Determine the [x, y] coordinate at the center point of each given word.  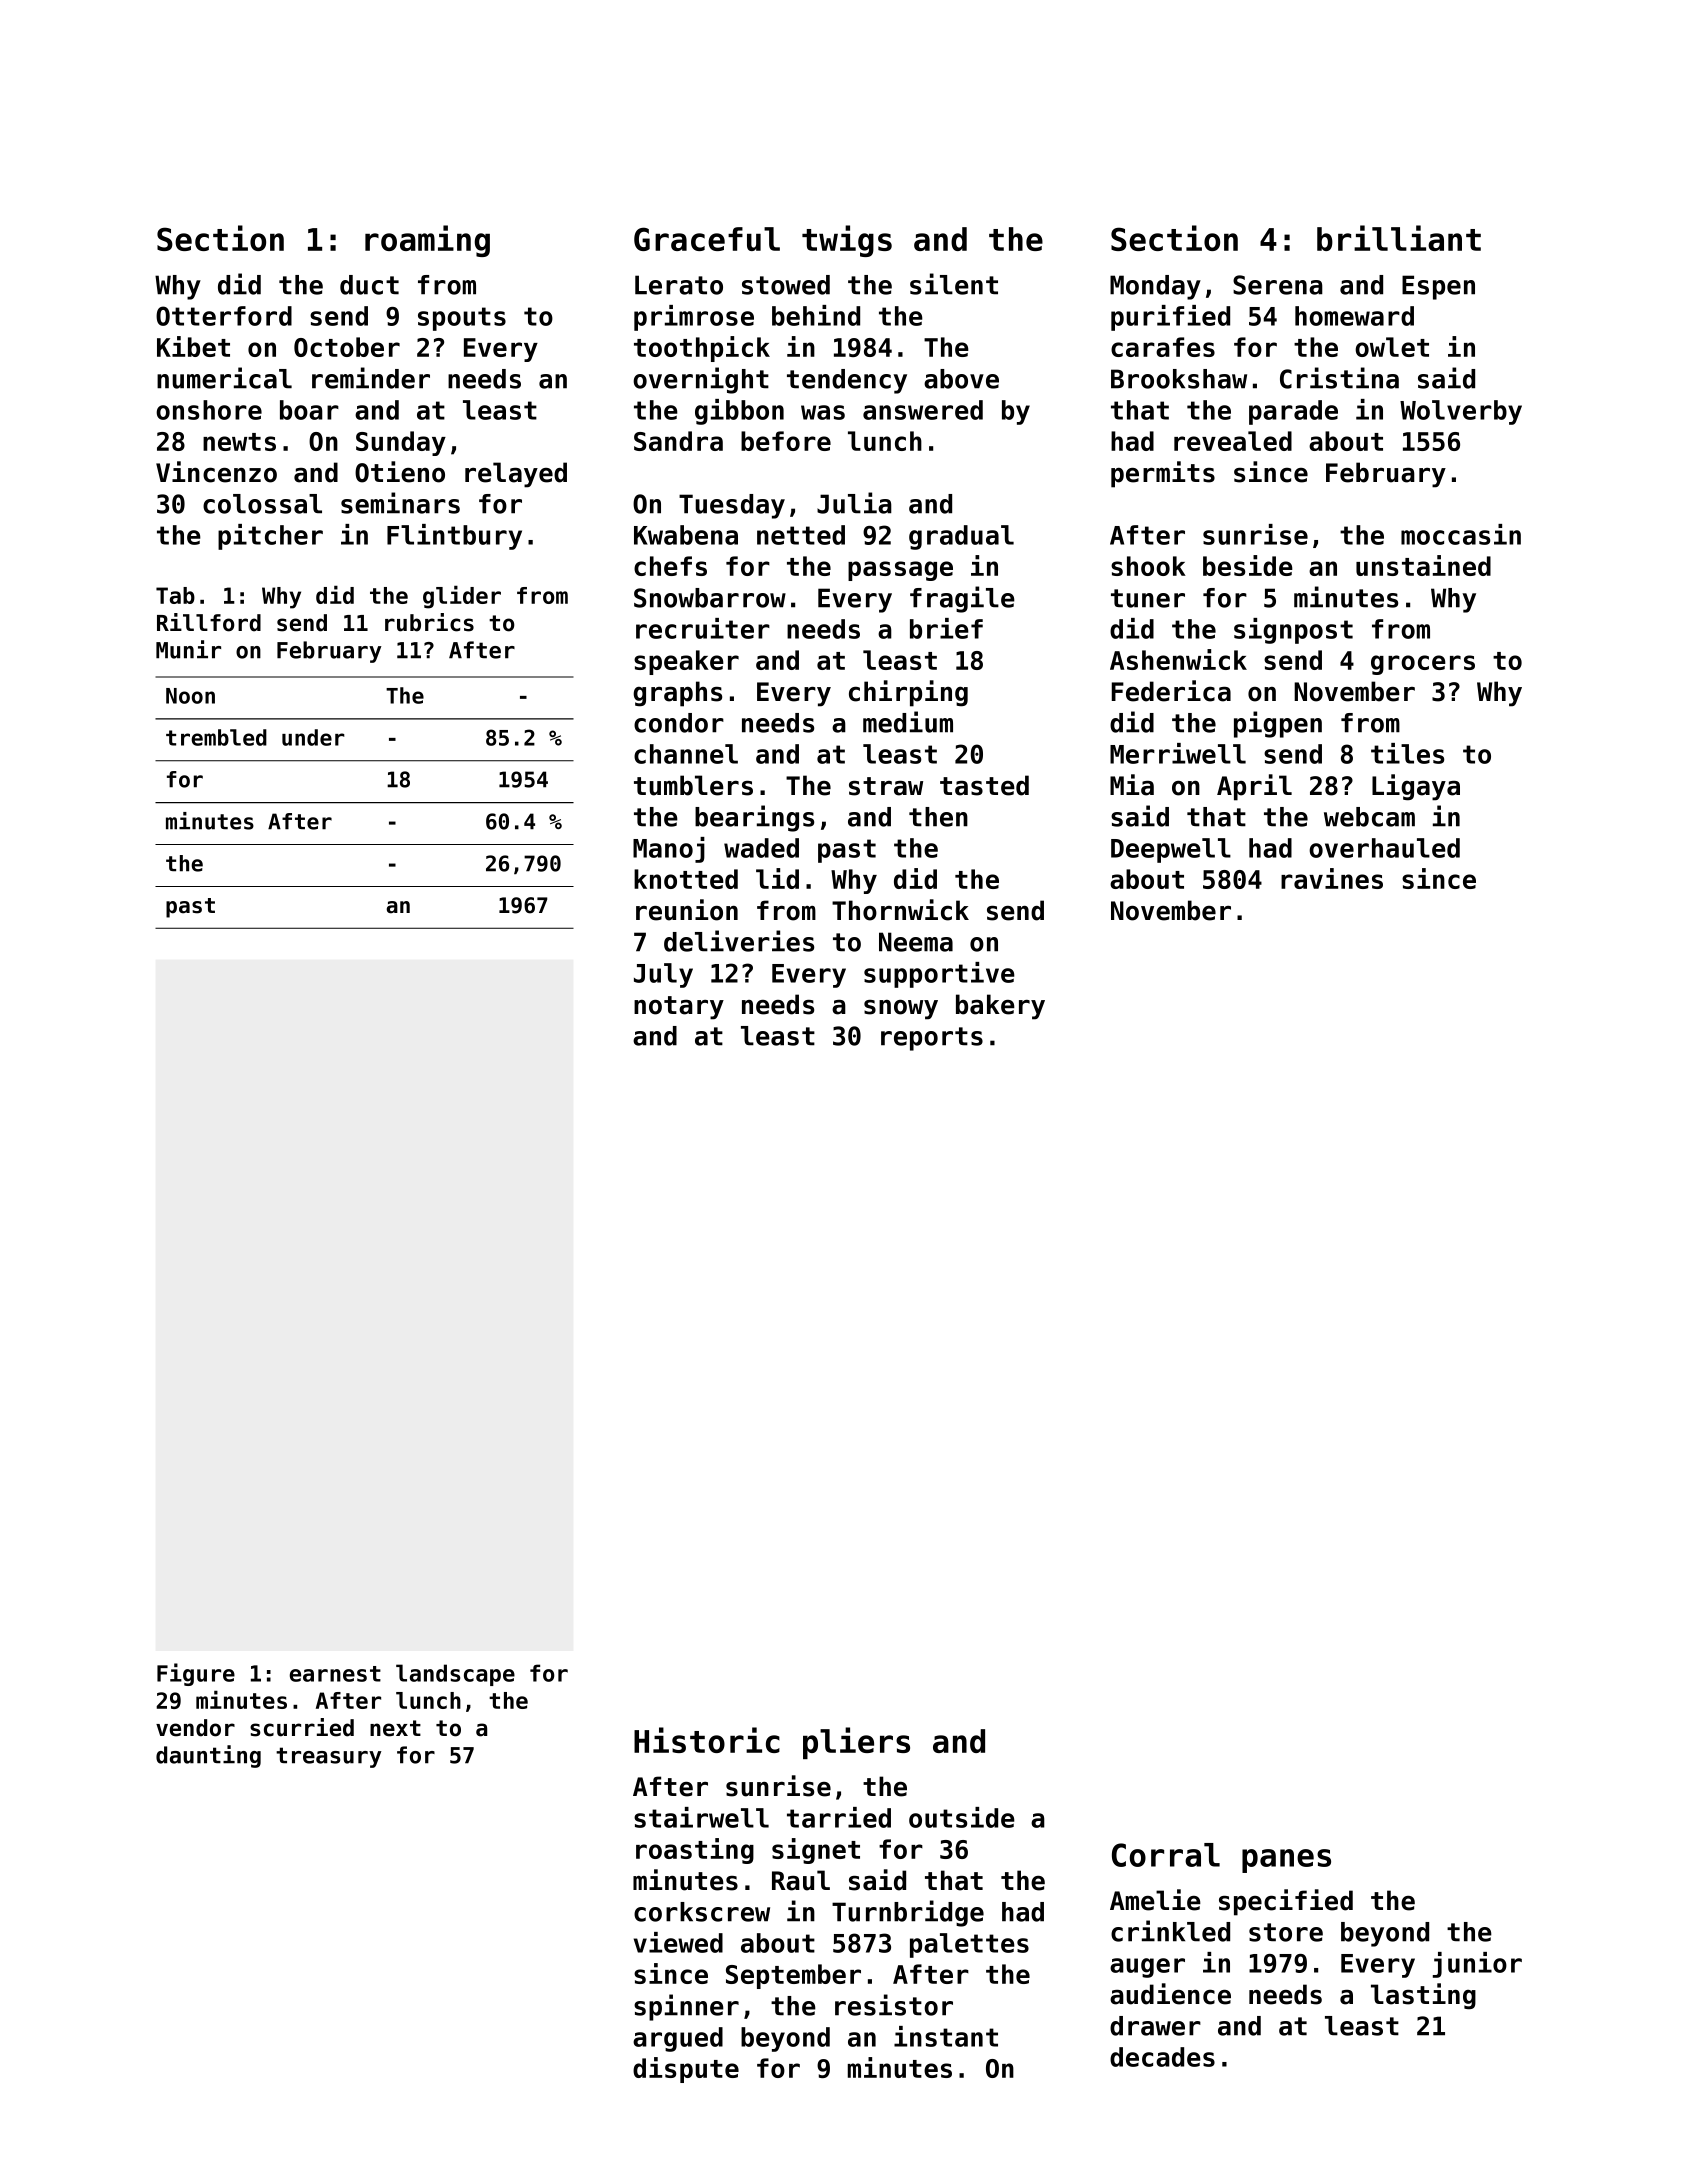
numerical [224, 378]
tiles [1407, 753]
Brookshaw [1179, 379]
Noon [190, 696]
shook [1148, 566]
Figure [196, 1674]
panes [1286, 1861]
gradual [961, 537]
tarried [839, 1817]
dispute [686, 2070]
